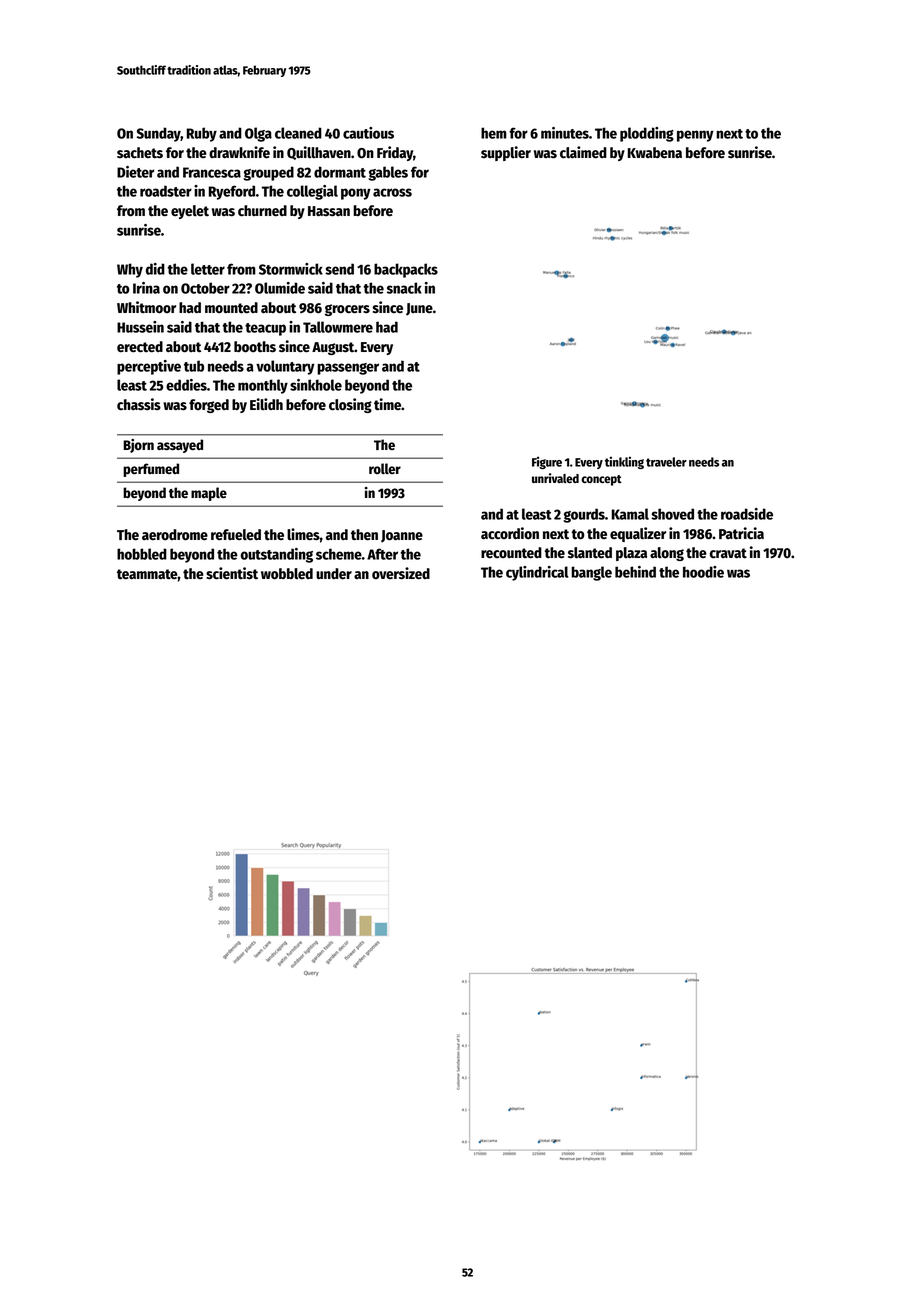 The image size is (924, 1308). I want to click on eyelet, so click(190, 212).
